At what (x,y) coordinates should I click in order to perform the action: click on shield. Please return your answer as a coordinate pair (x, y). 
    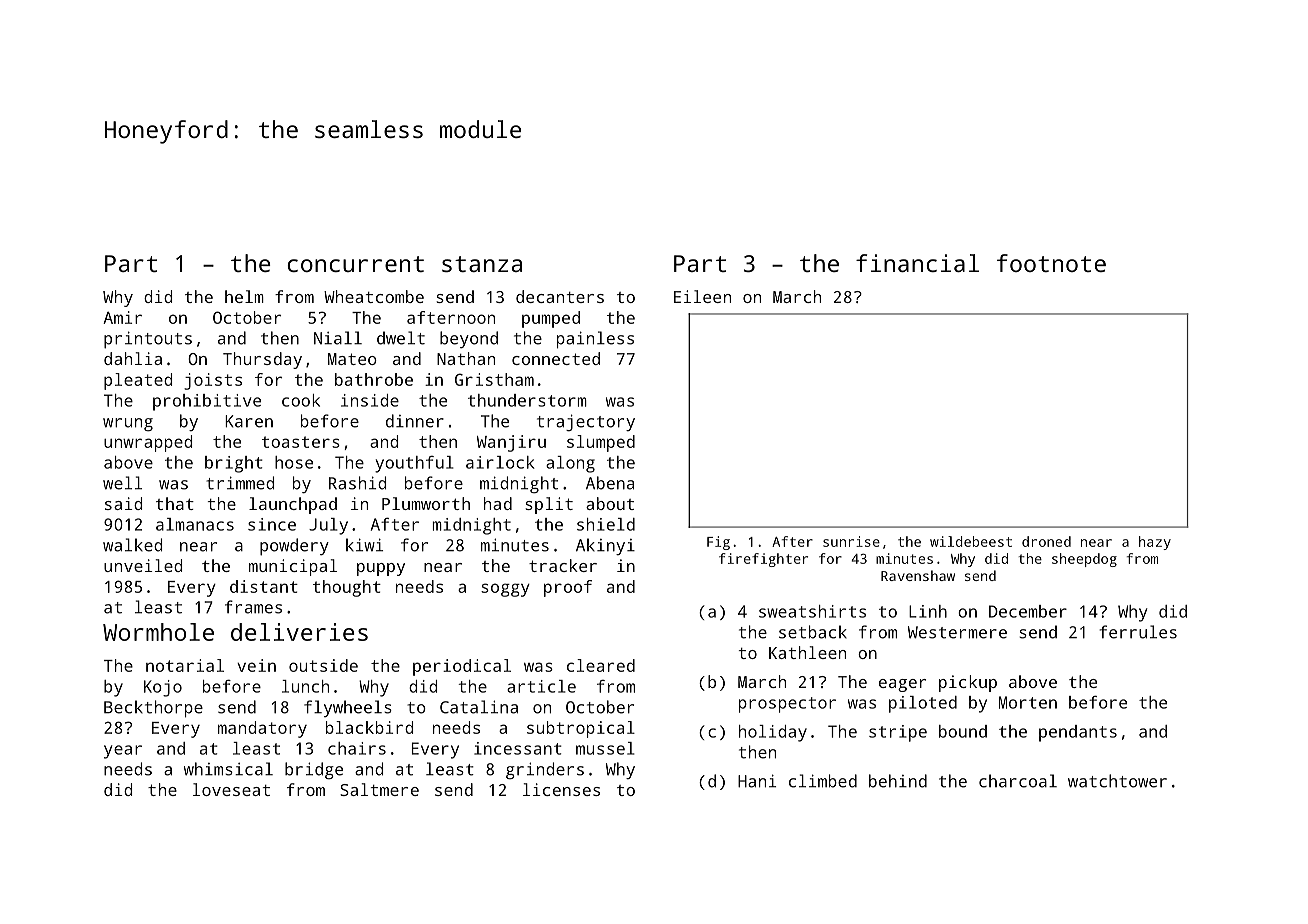
    Looking at the image, I should click on (606, 524).
